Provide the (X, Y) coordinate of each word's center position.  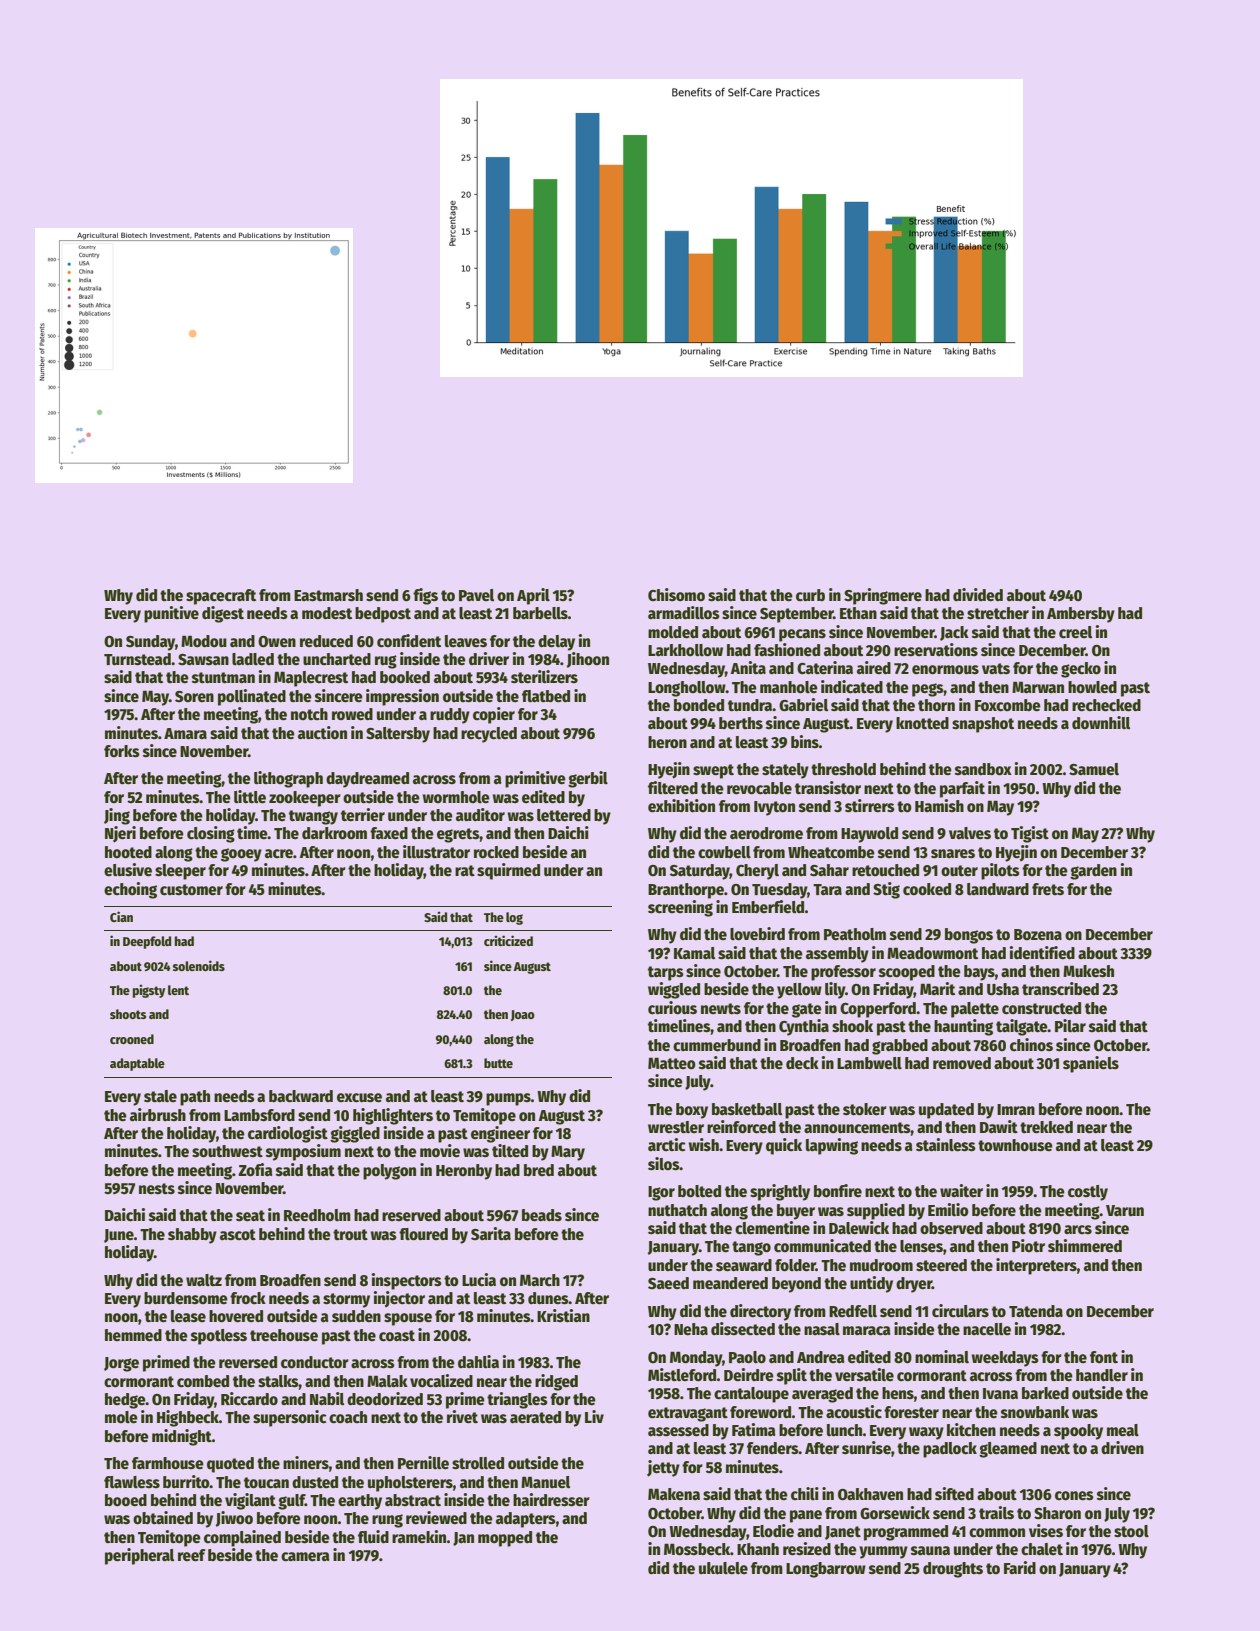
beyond (796, 1285)
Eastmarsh (328, 595)
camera (305, 1557)
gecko (1081, 670)
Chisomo (676, 594)
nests (157, 1188)
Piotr (1028, 1245)
